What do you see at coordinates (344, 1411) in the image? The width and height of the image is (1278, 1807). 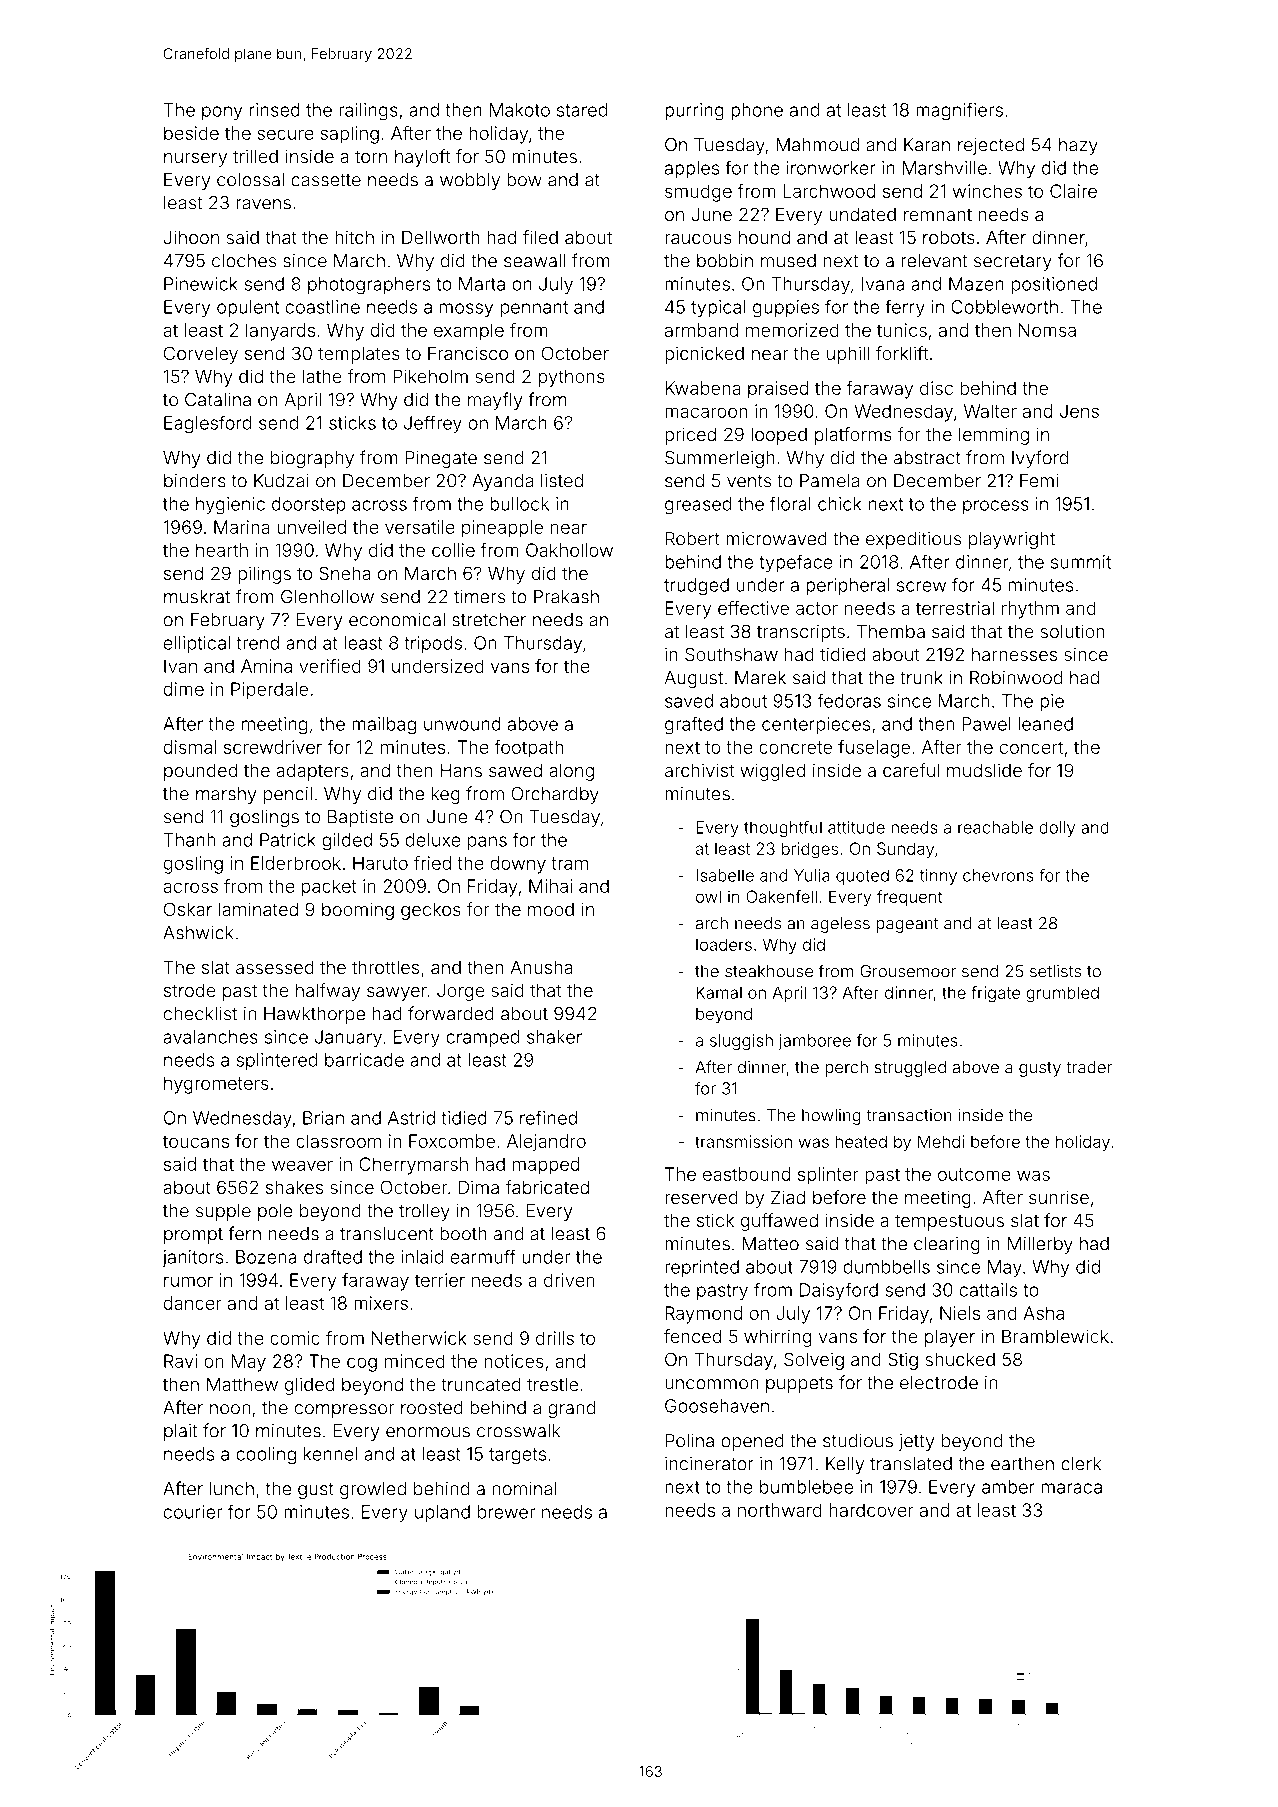 I see `compressor` at bounding box center [344, 1411].
